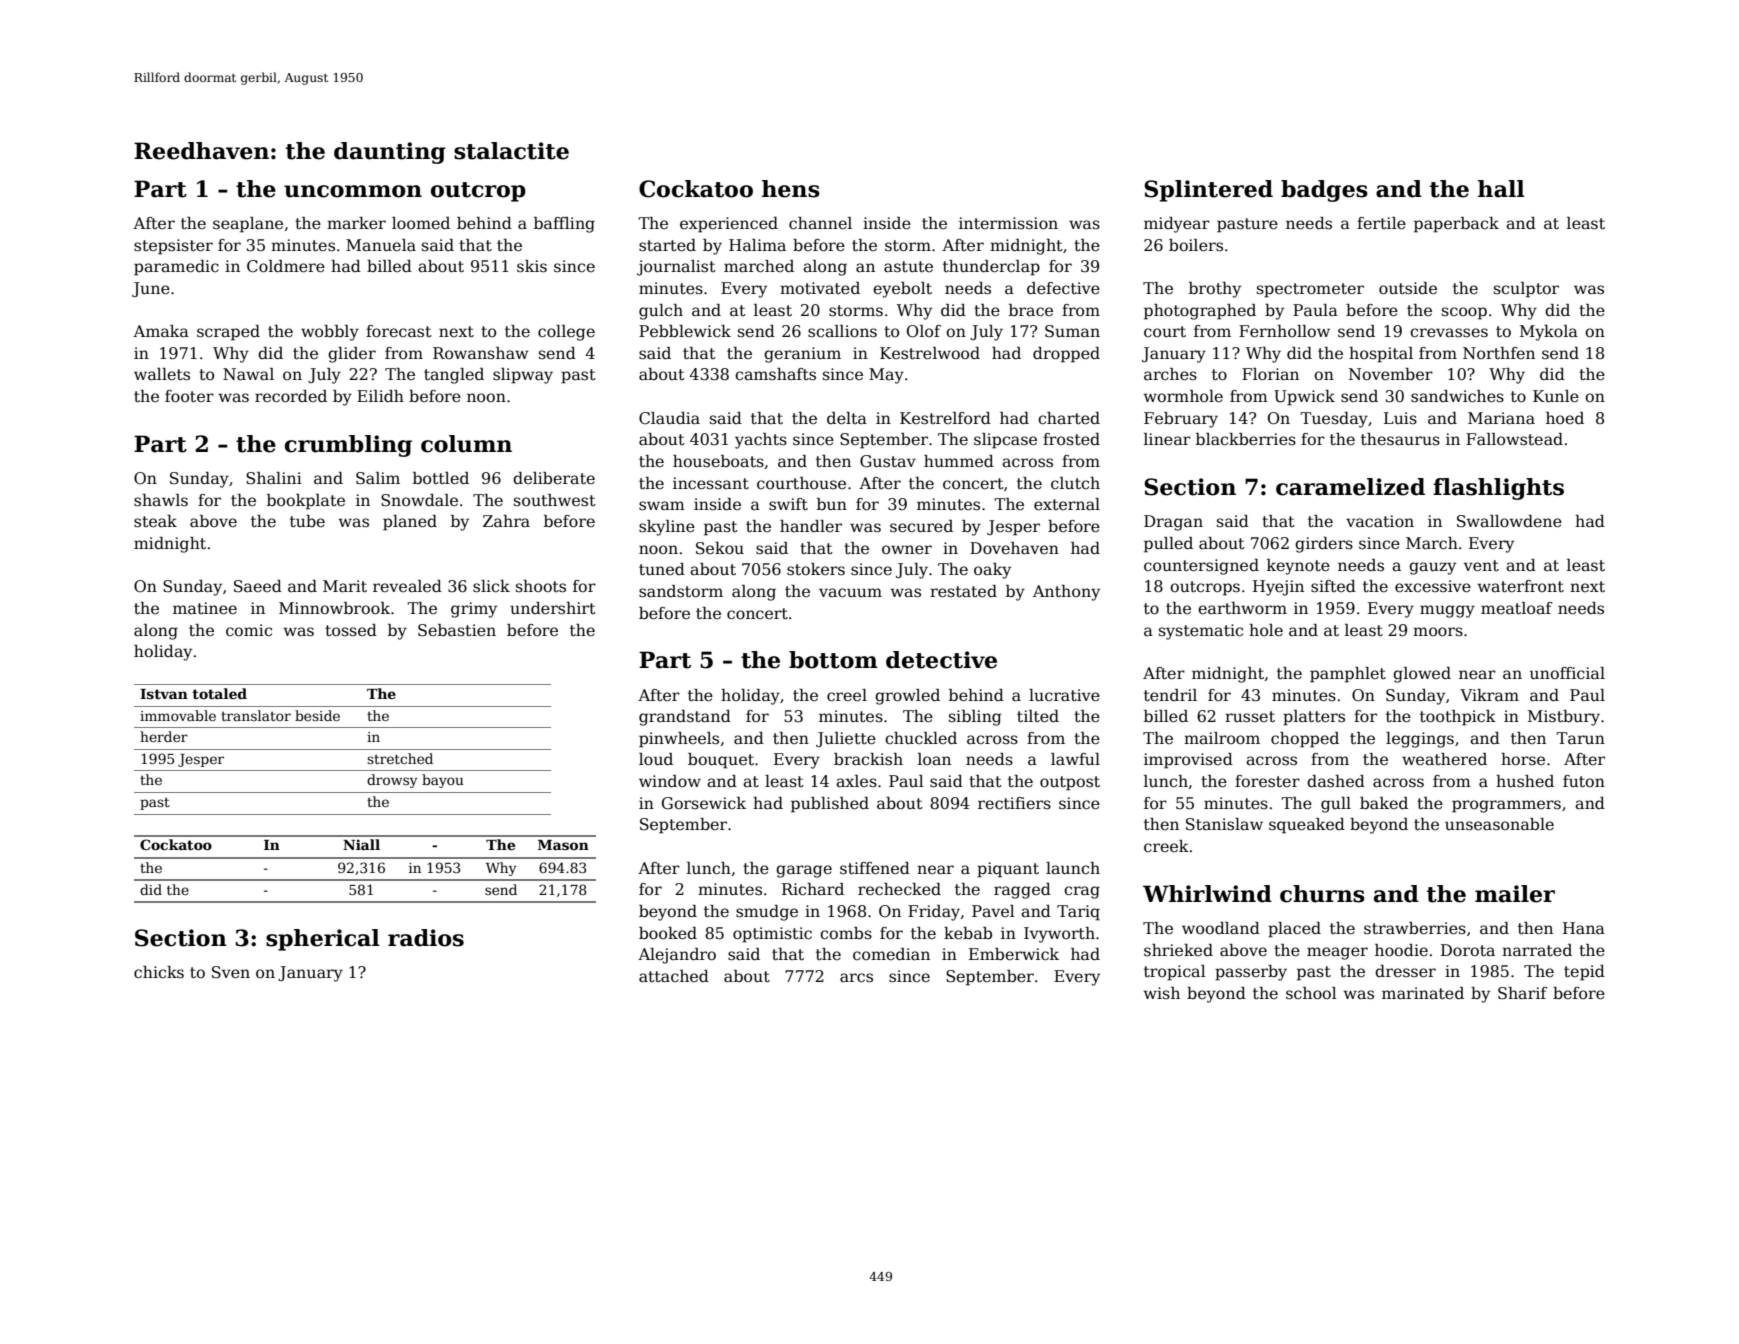  What do you see at coordinates (1564, 718) in the image?
I see `Mistbury` at bounding box center [1564, 718].
